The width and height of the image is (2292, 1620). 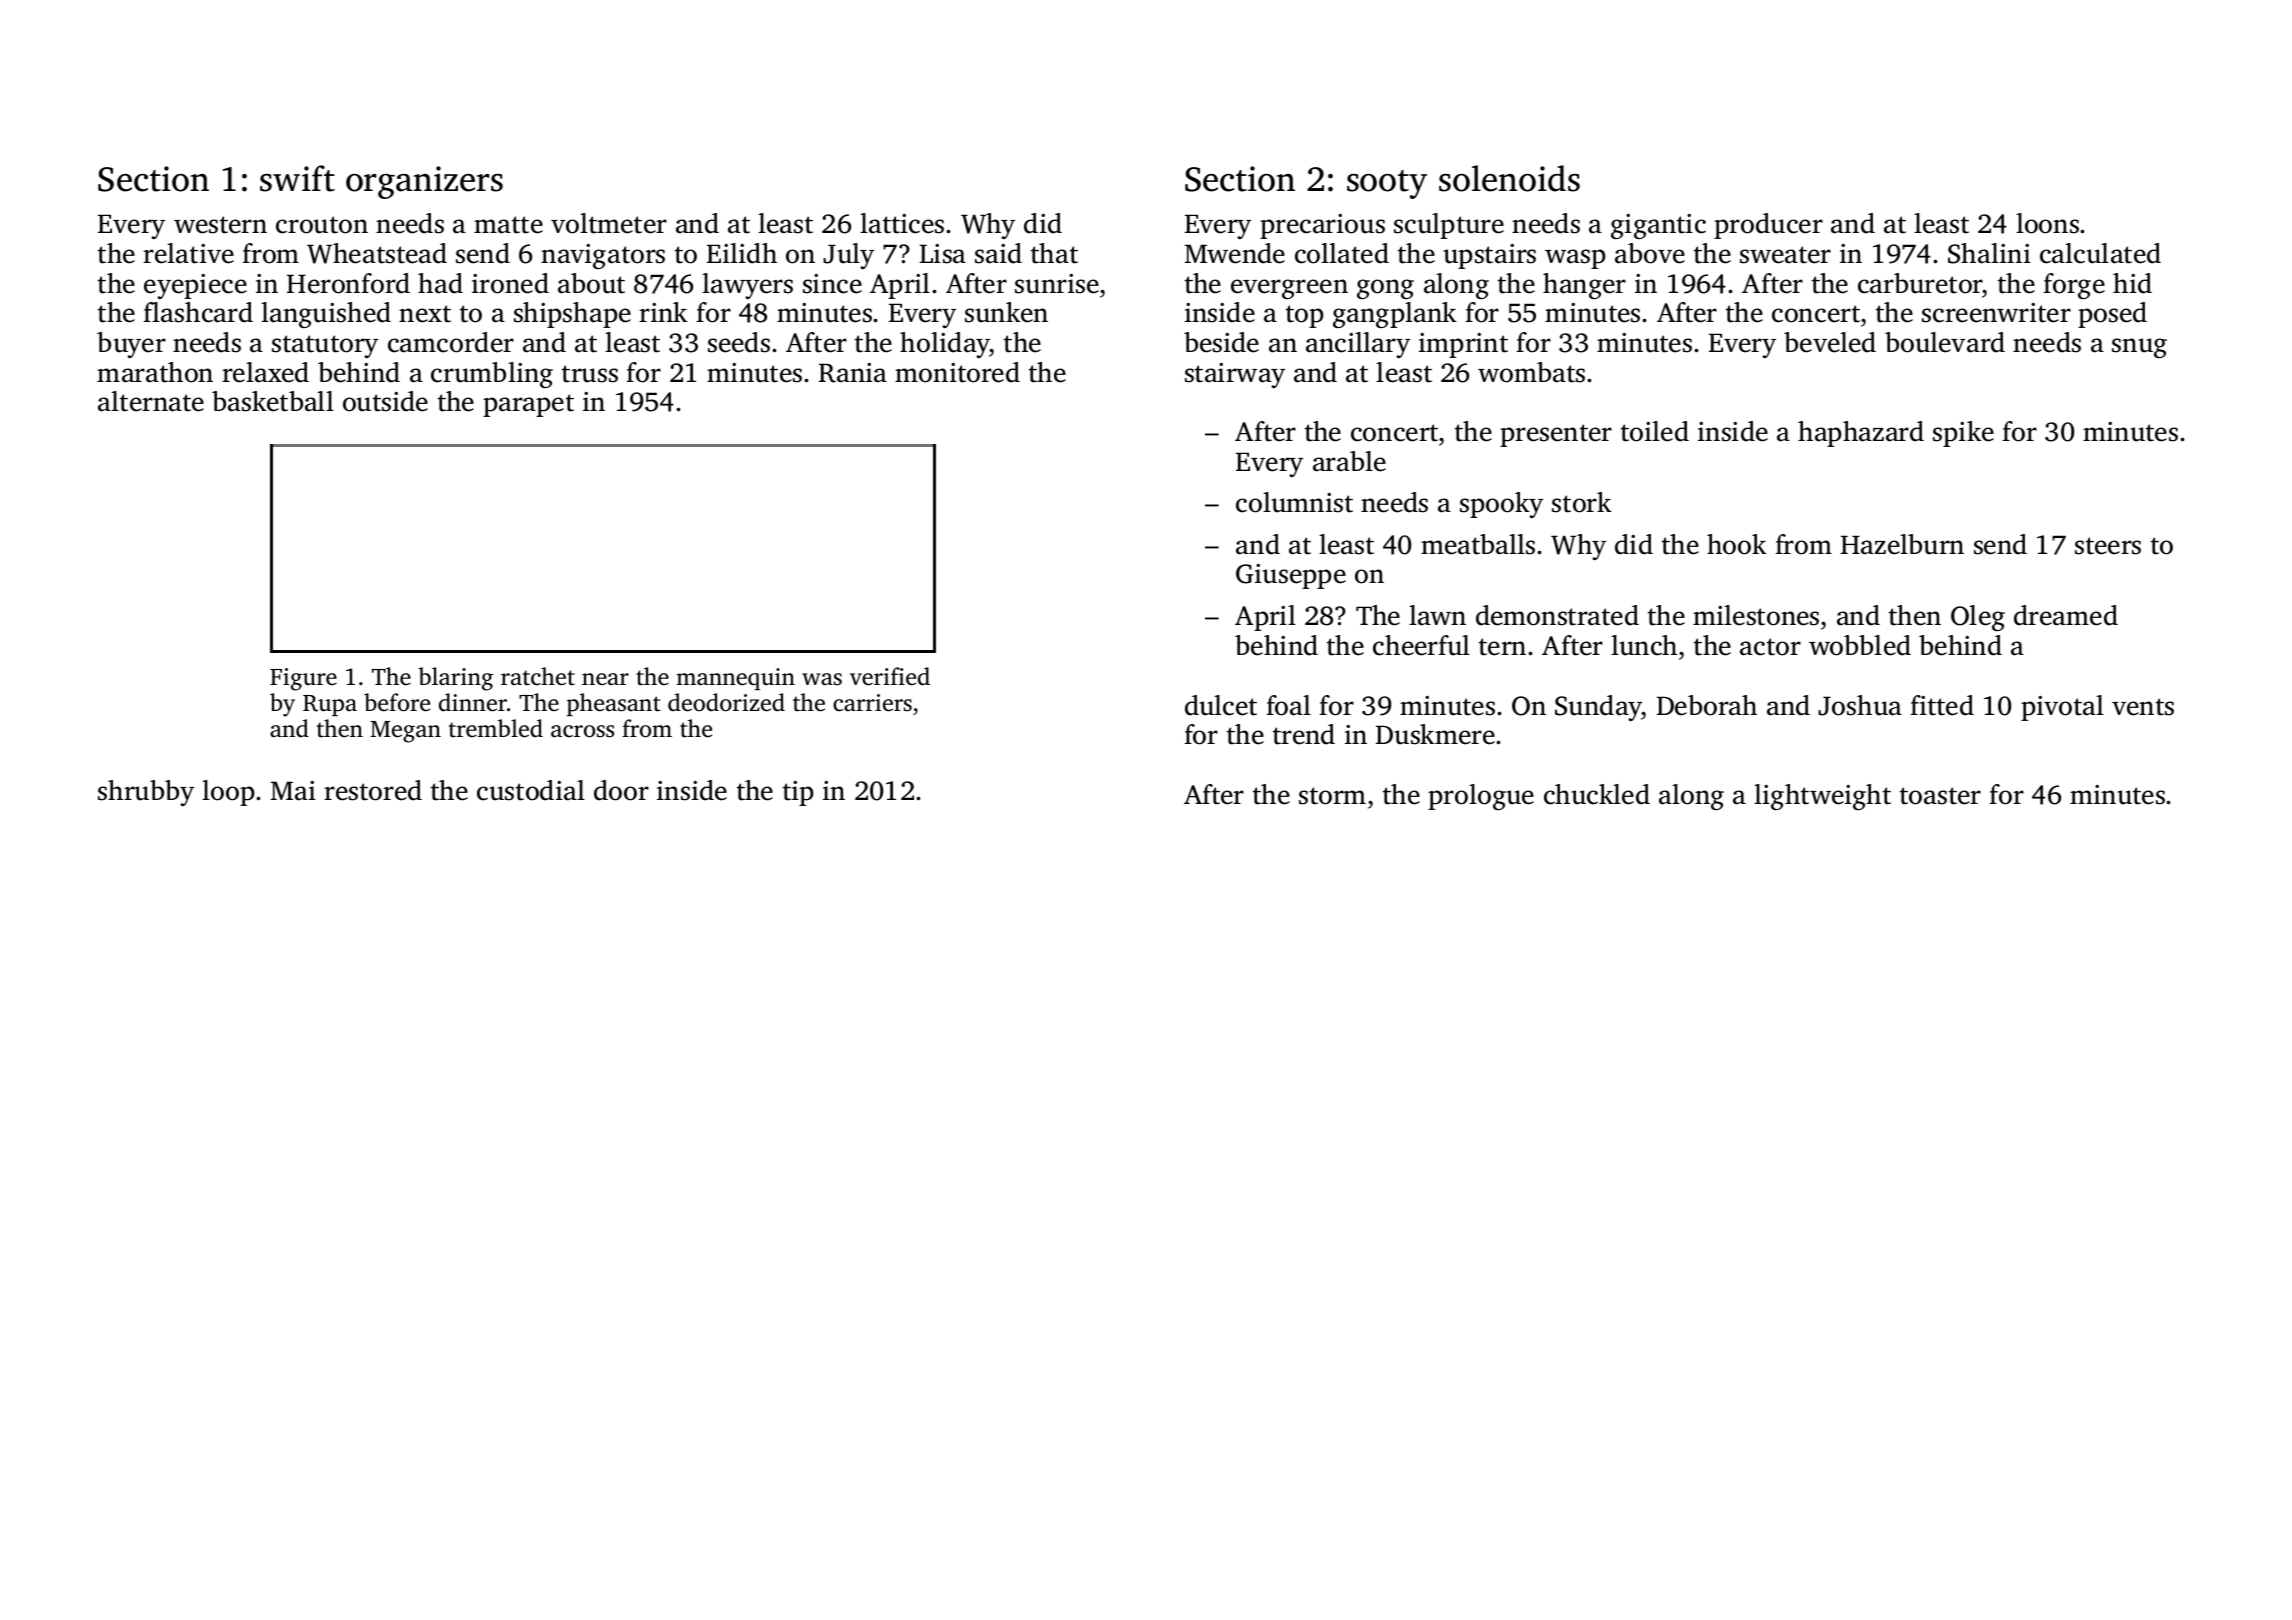 What do you see at coordinates (1940, 796) in the image?
I see `toaster` at bounding box center [1940, 796].
